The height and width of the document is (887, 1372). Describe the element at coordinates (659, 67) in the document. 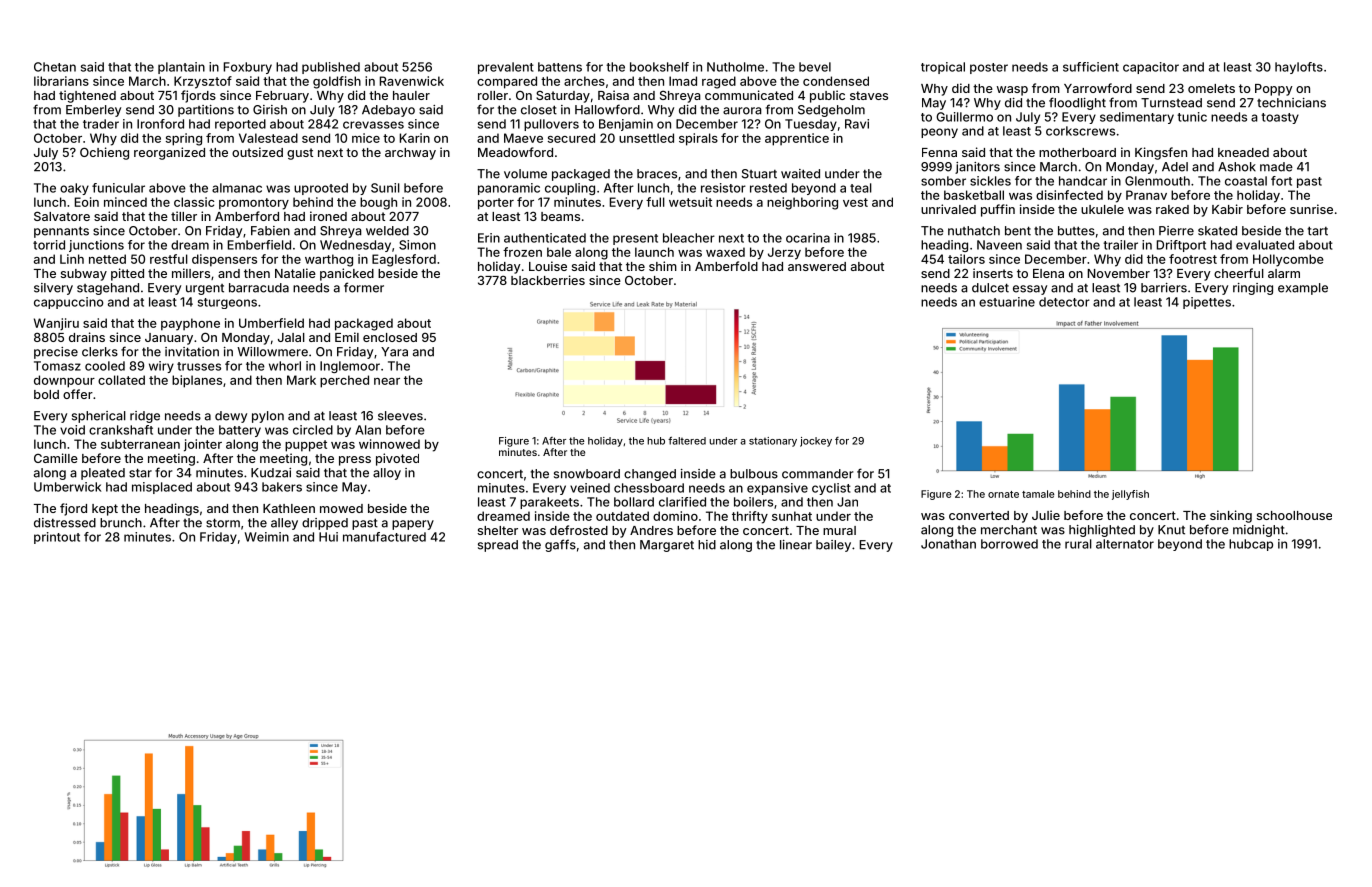

I see `bookshelf` at that location.
